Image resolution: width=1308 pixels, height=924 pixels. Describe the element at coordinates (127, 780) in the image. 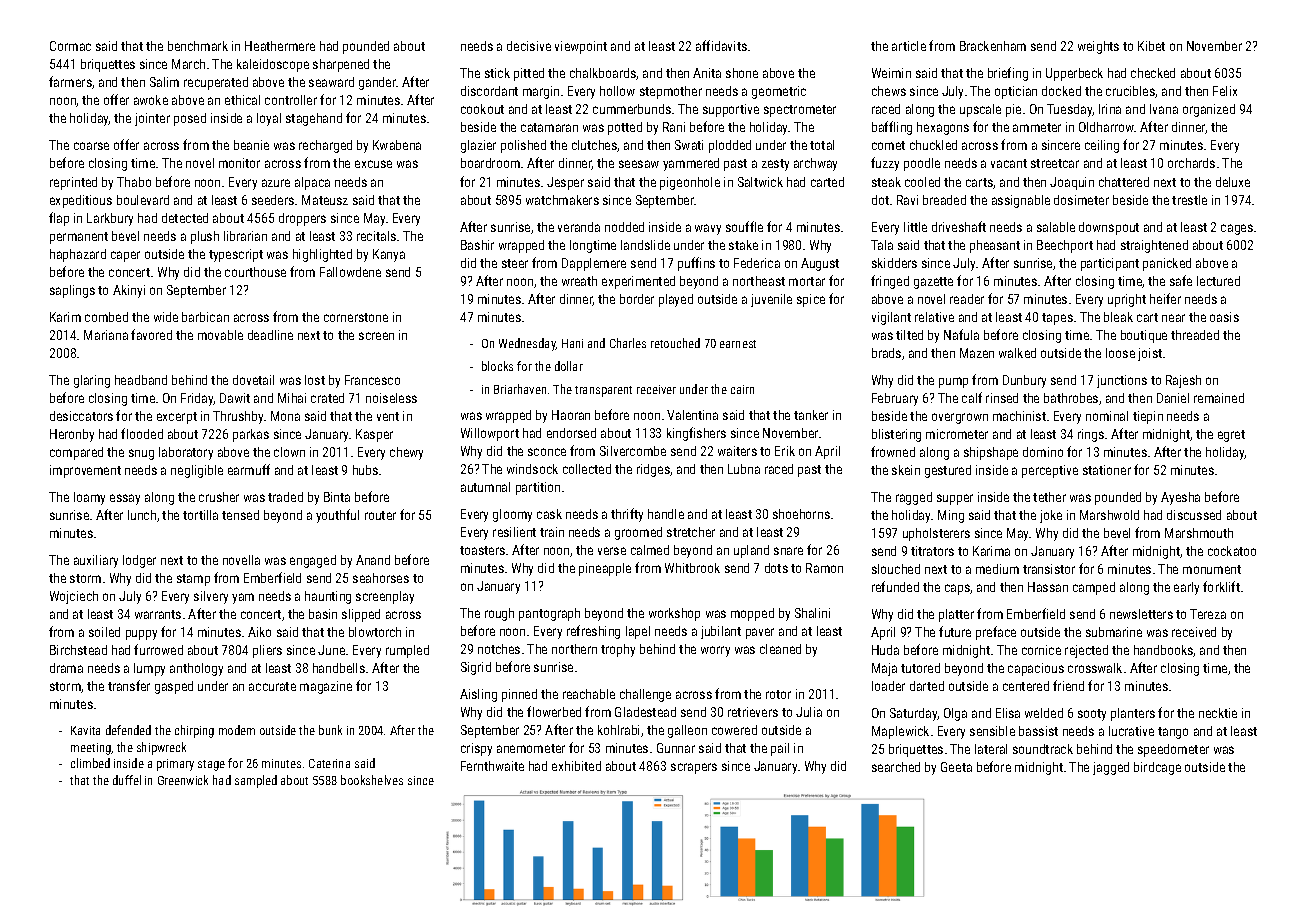

I see `duffel` at that location.
